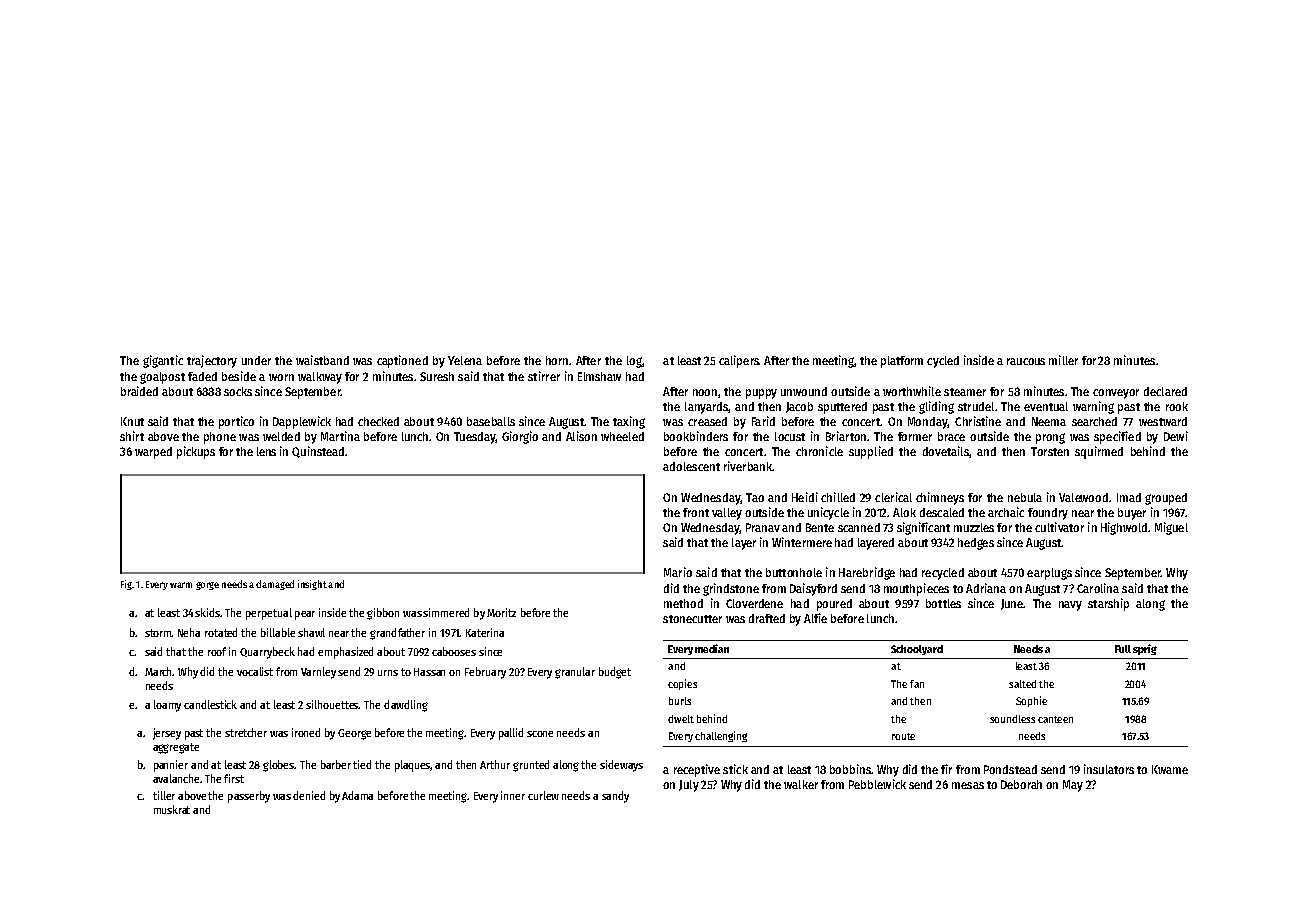 Image resolution: width=1308 pixels, height=924 pixels. Describe the element at coordinates (1170, 769) in the screenshot. I see `Kwame` at that location.
